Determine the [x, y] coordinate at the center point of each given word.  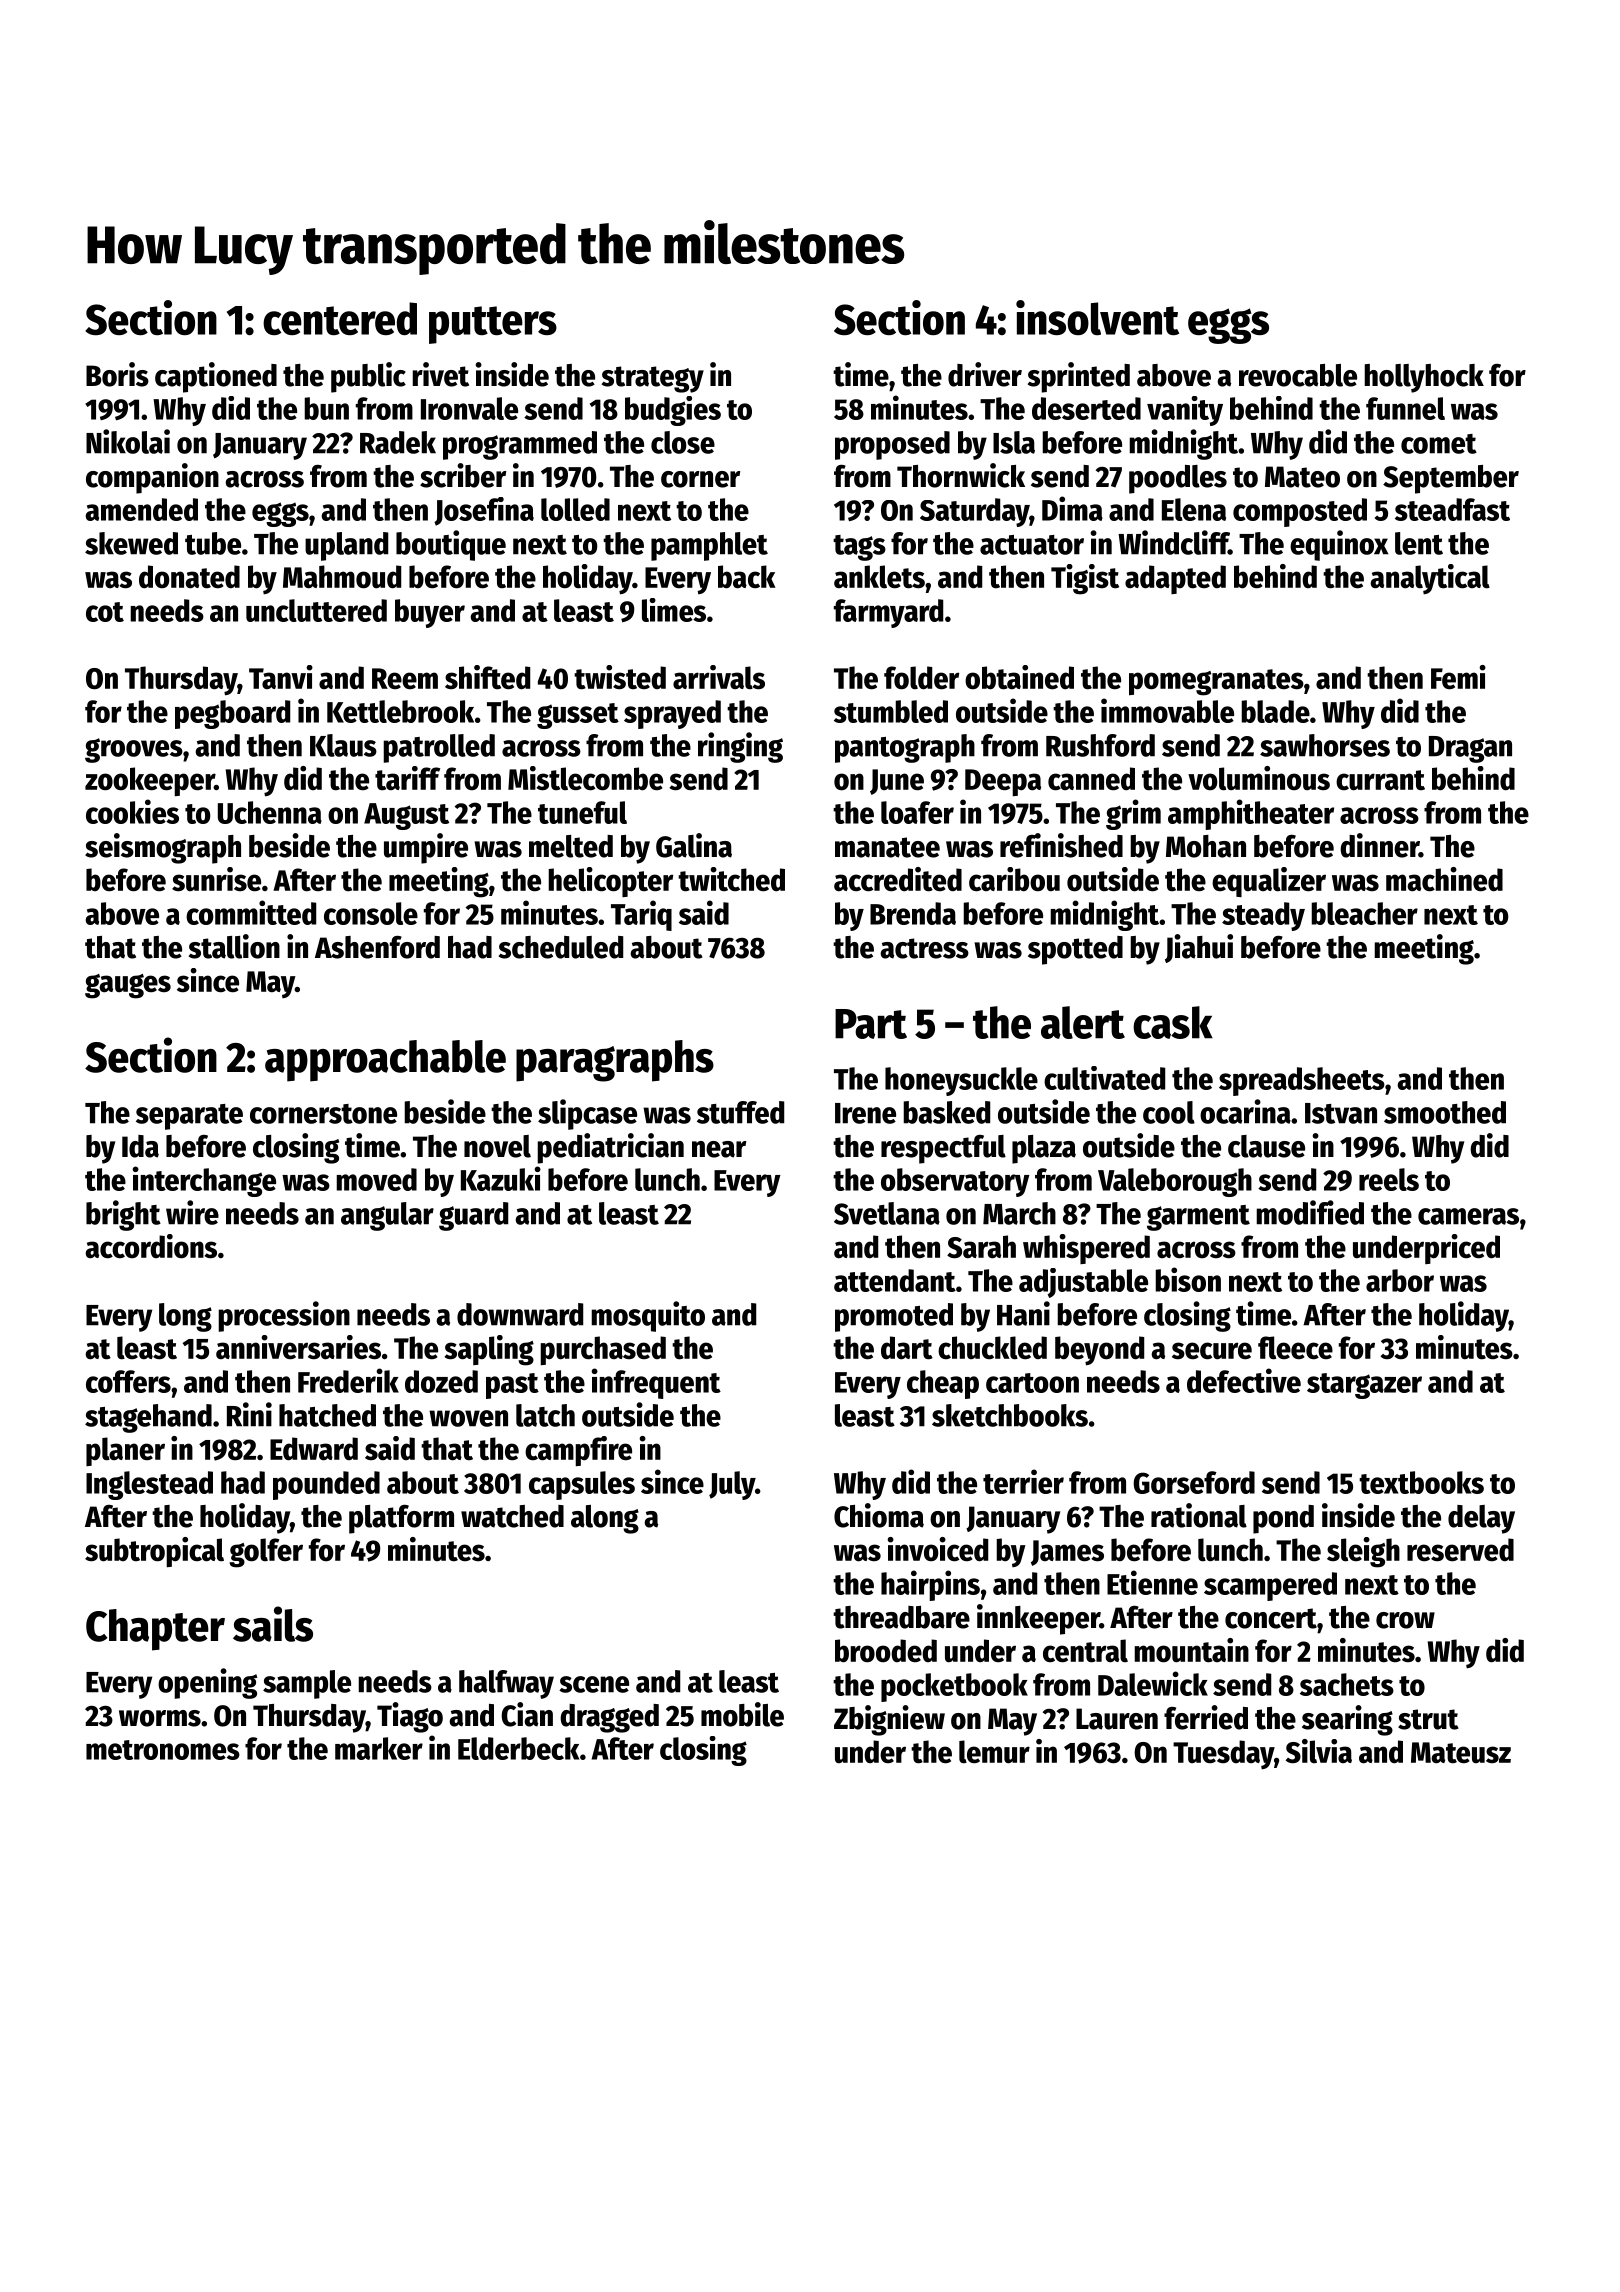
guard [473, 1216]
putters [493, 325]
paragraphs [615, 1061]
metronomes [163, 1750]
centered [340, 318]
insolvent [1097, 317]
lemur [994, 1752]
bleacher [1364, 913]
